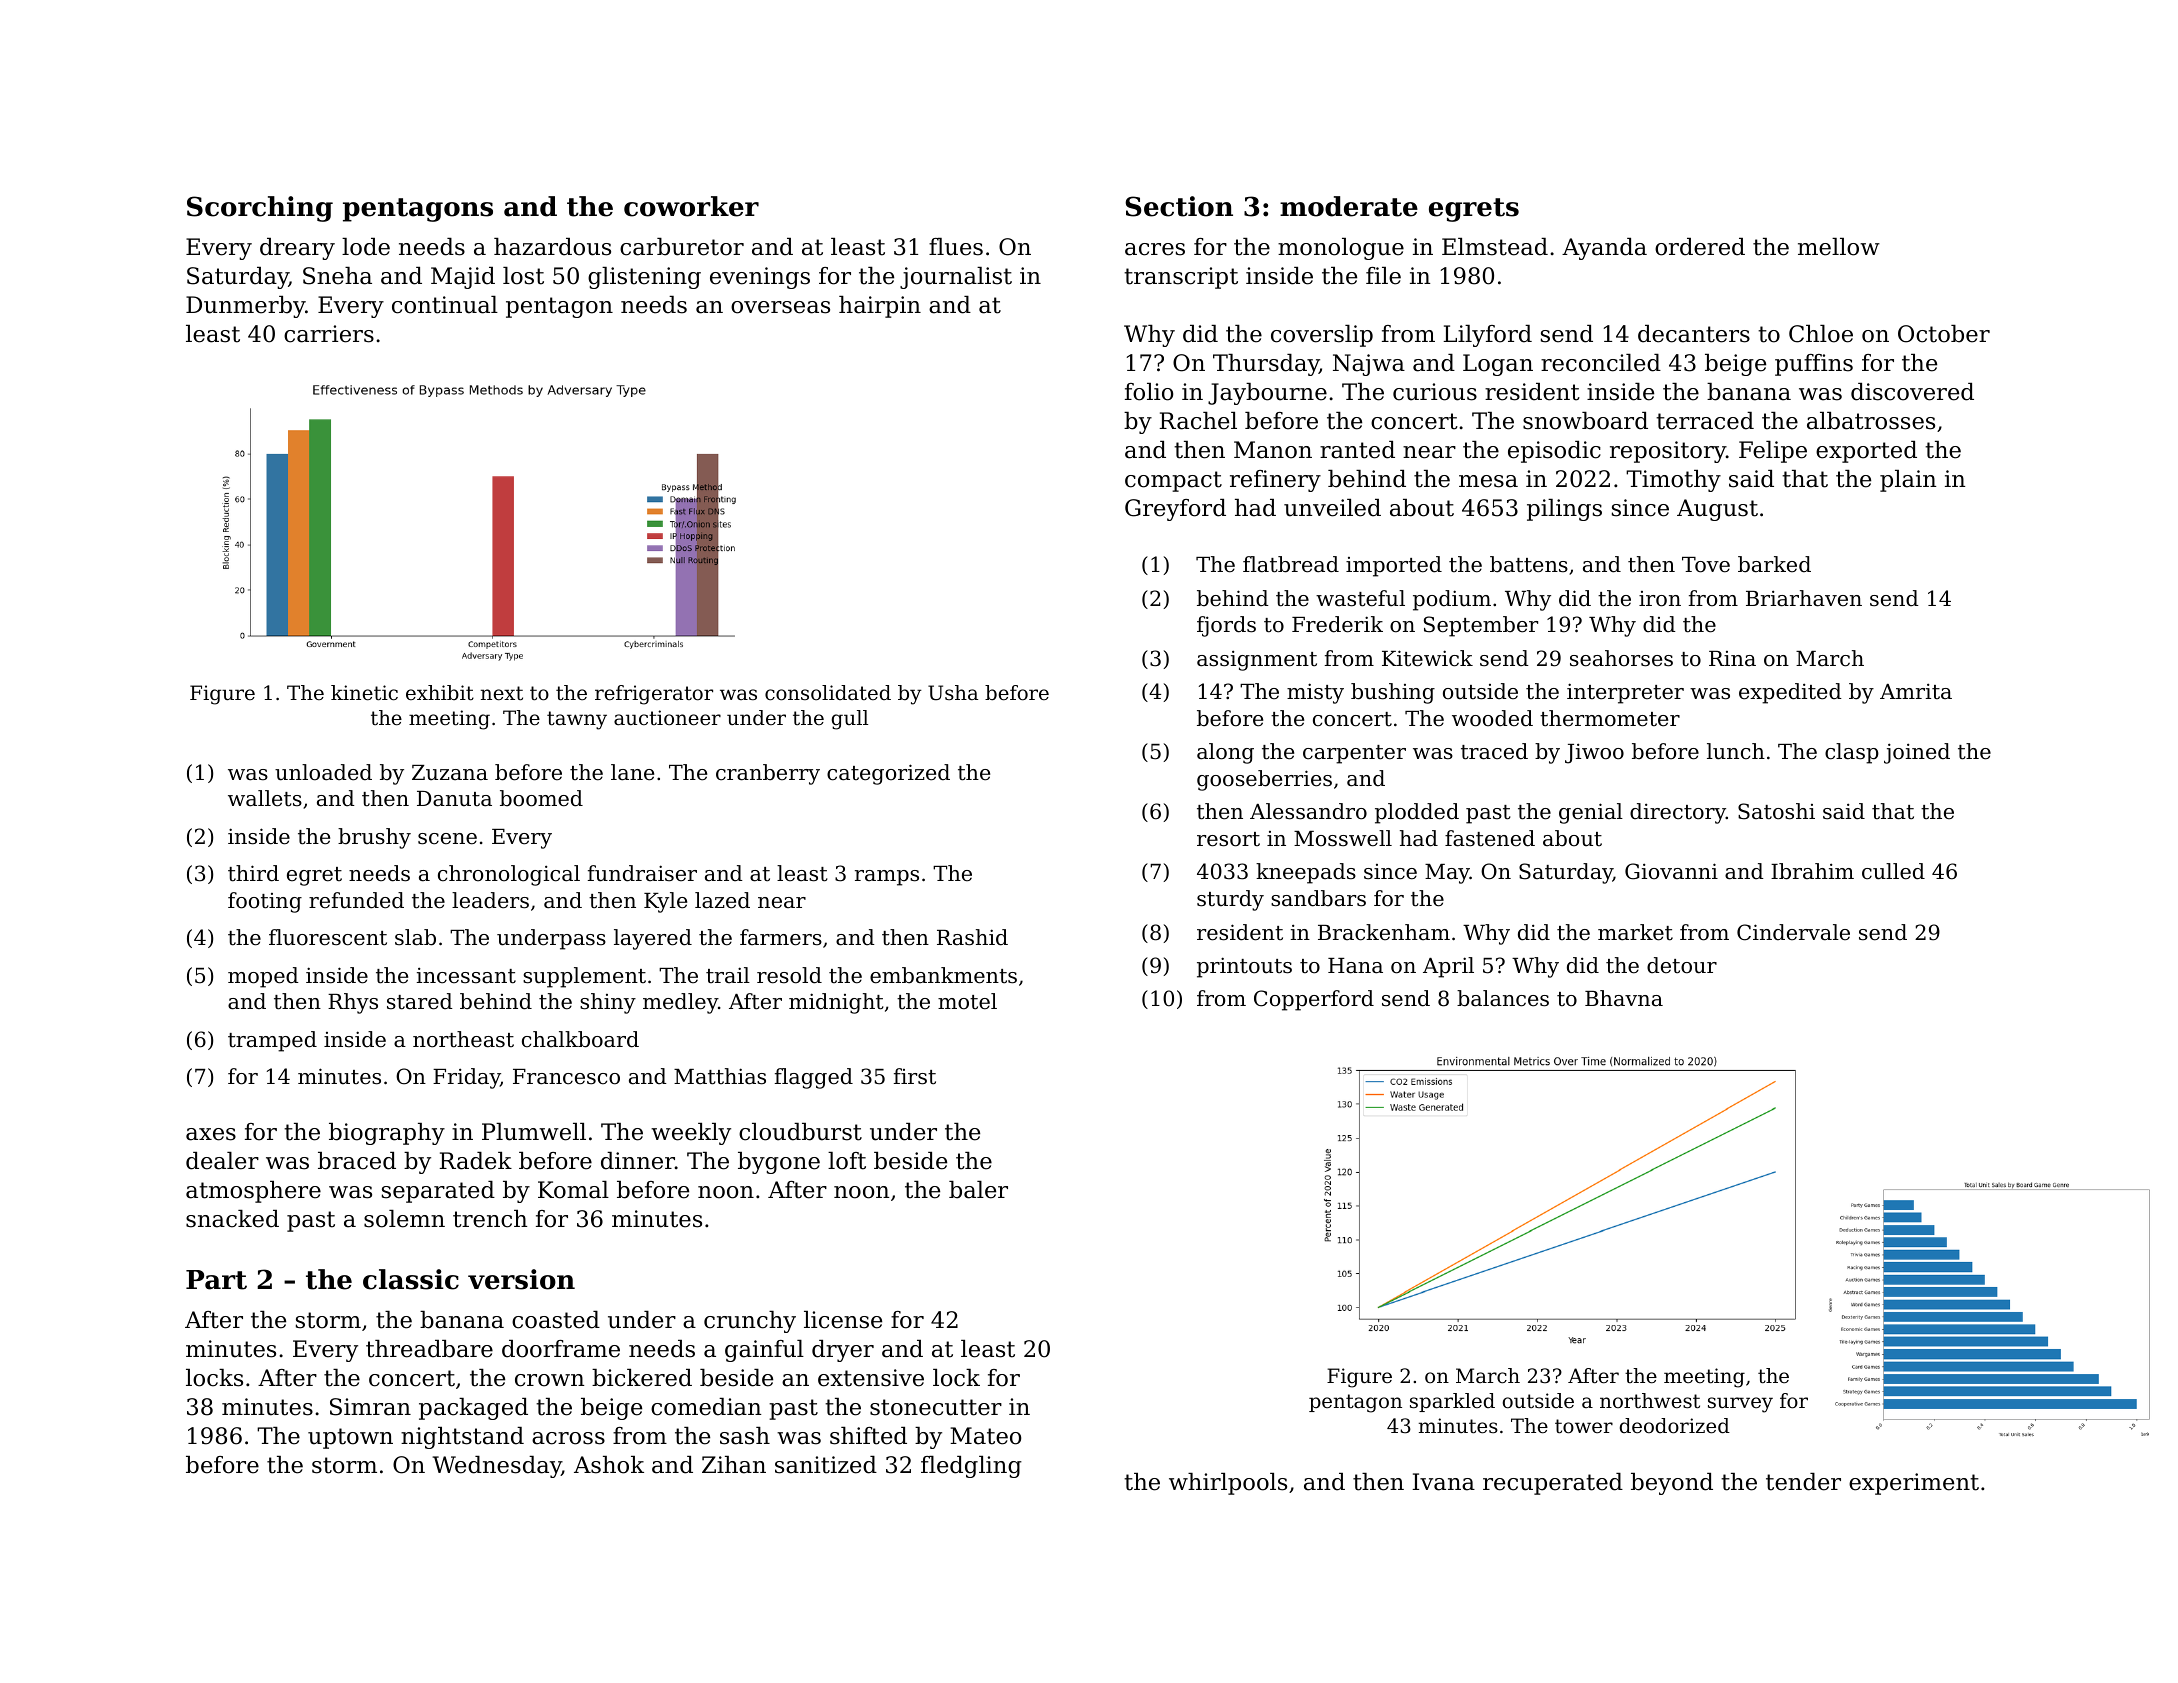 This page has height=1683, width=2178. What do you see at coordinates (642, 873) in the page?
I see `fundraiser` at bounding box center [642, 873].
